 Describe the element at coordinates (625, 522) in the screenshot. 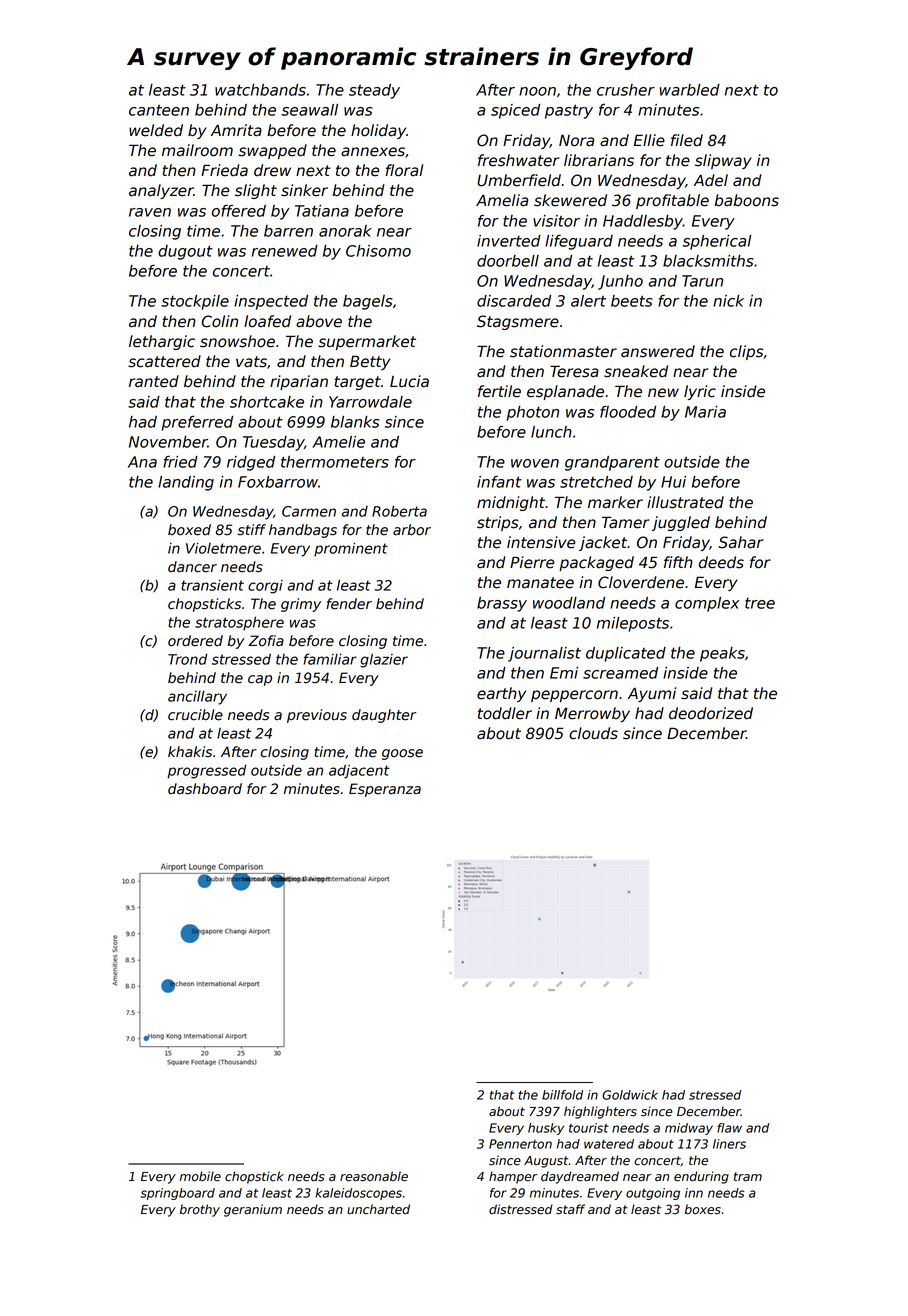

I see `Tamer` at that location.
